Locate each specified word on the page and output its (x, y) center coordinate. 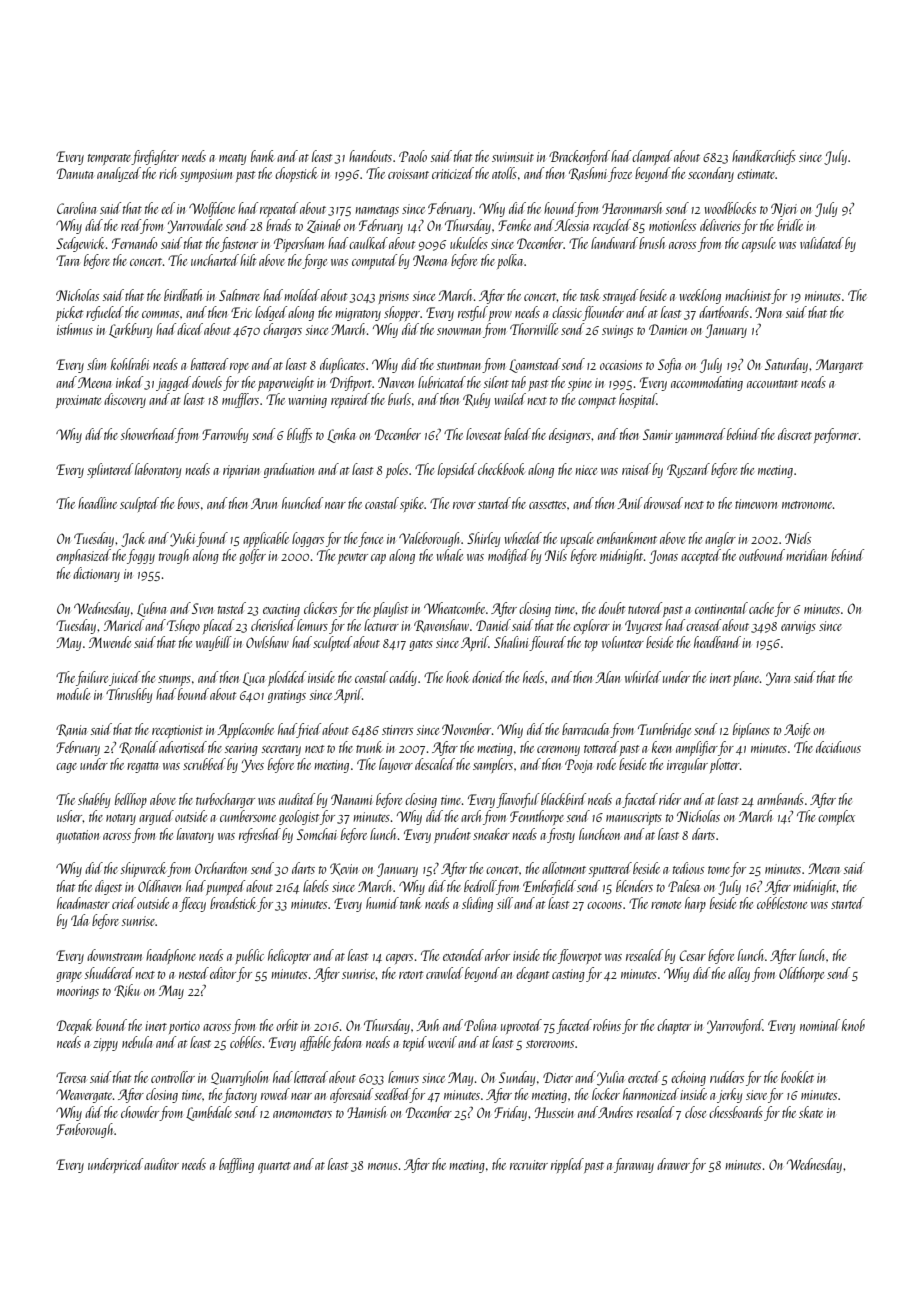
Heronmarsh (632, 208)
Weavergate (84, 1096)
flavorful (518, 800)
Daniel (493, 625)
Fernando (135, 243)
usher (70, 816)
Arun (264, 503)
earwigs (798, 627)
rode (606, 764)
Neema (430, 260)
